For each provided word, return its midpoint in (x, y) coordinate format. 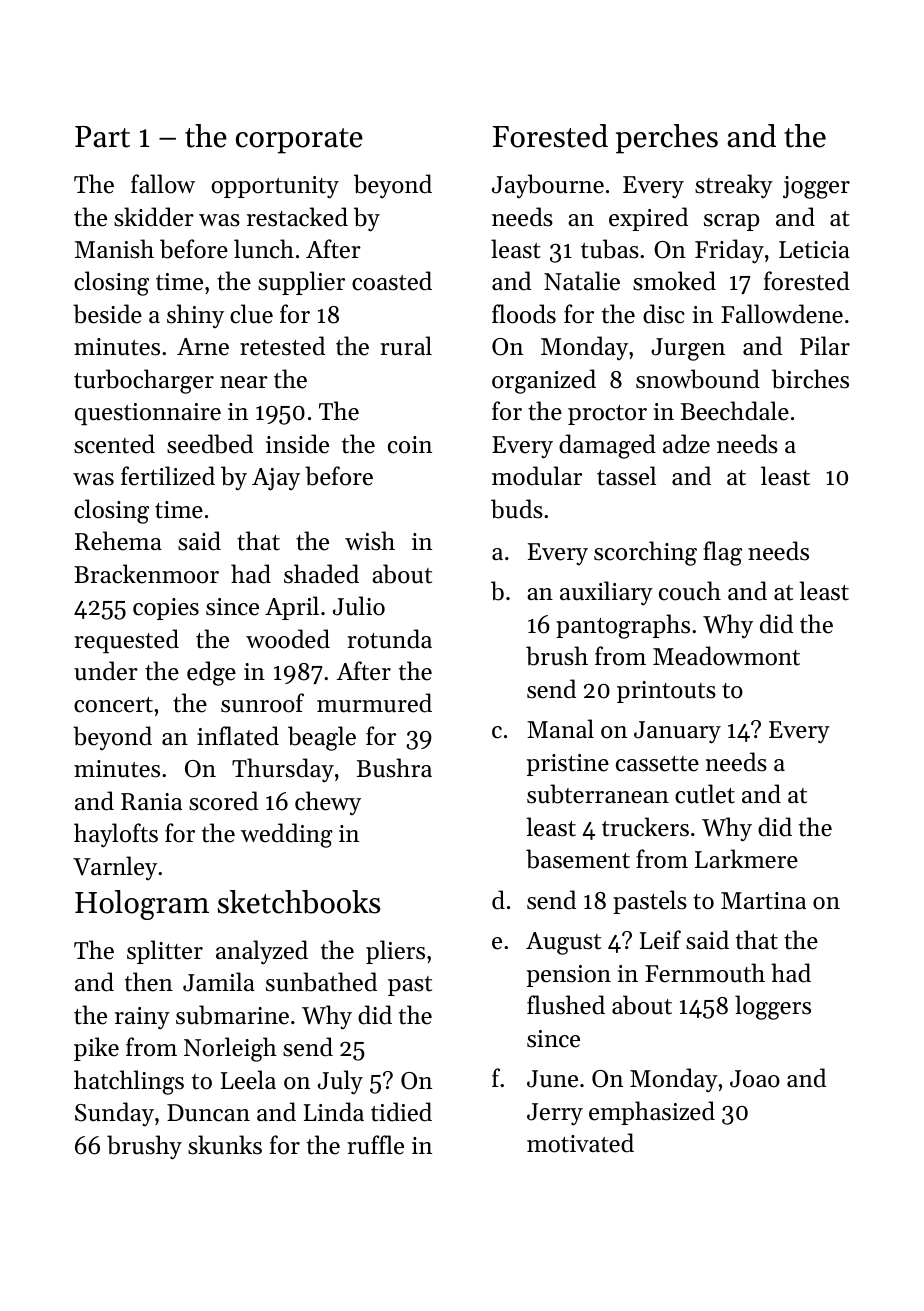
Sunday (114, 1114)
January (677, 732)
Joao (755, 1079)
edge (211, 673)
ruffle (375, 1145)
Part (102, 137)
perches (667, 139)
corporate (299, 141)
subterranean (598, 794)
